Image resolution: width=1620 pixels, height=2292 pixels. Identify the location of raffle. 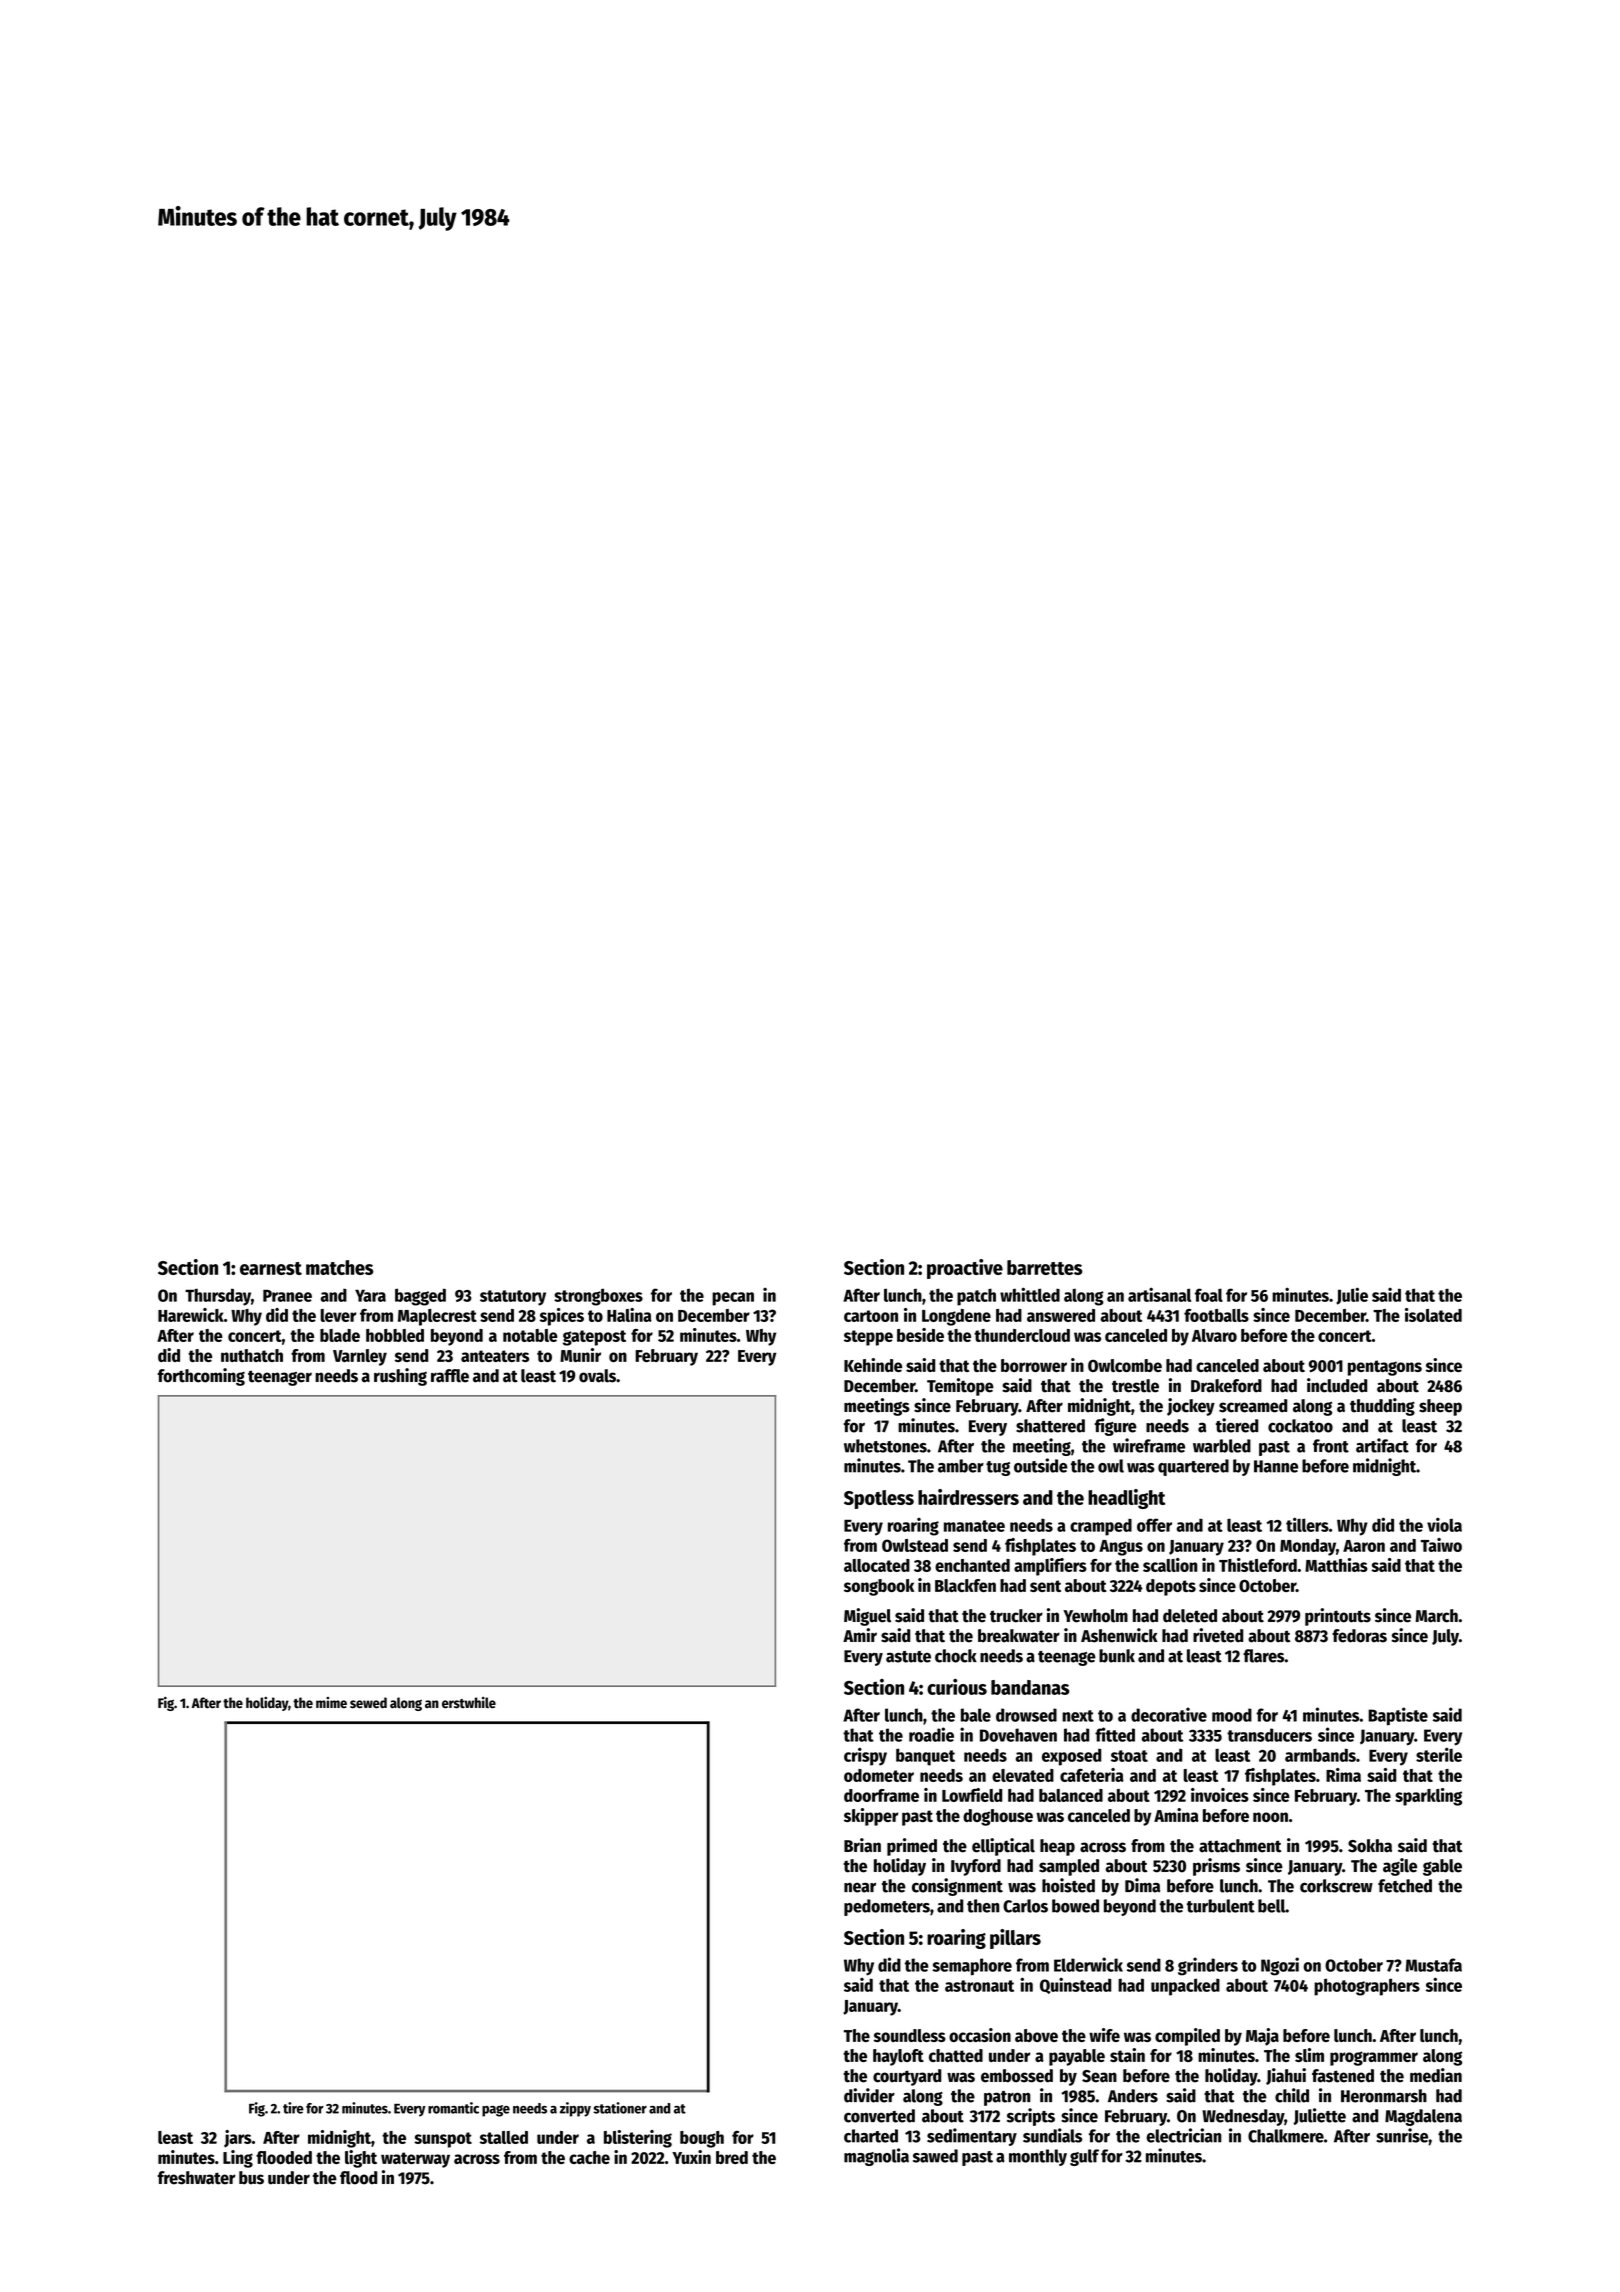
(450, 1376).
